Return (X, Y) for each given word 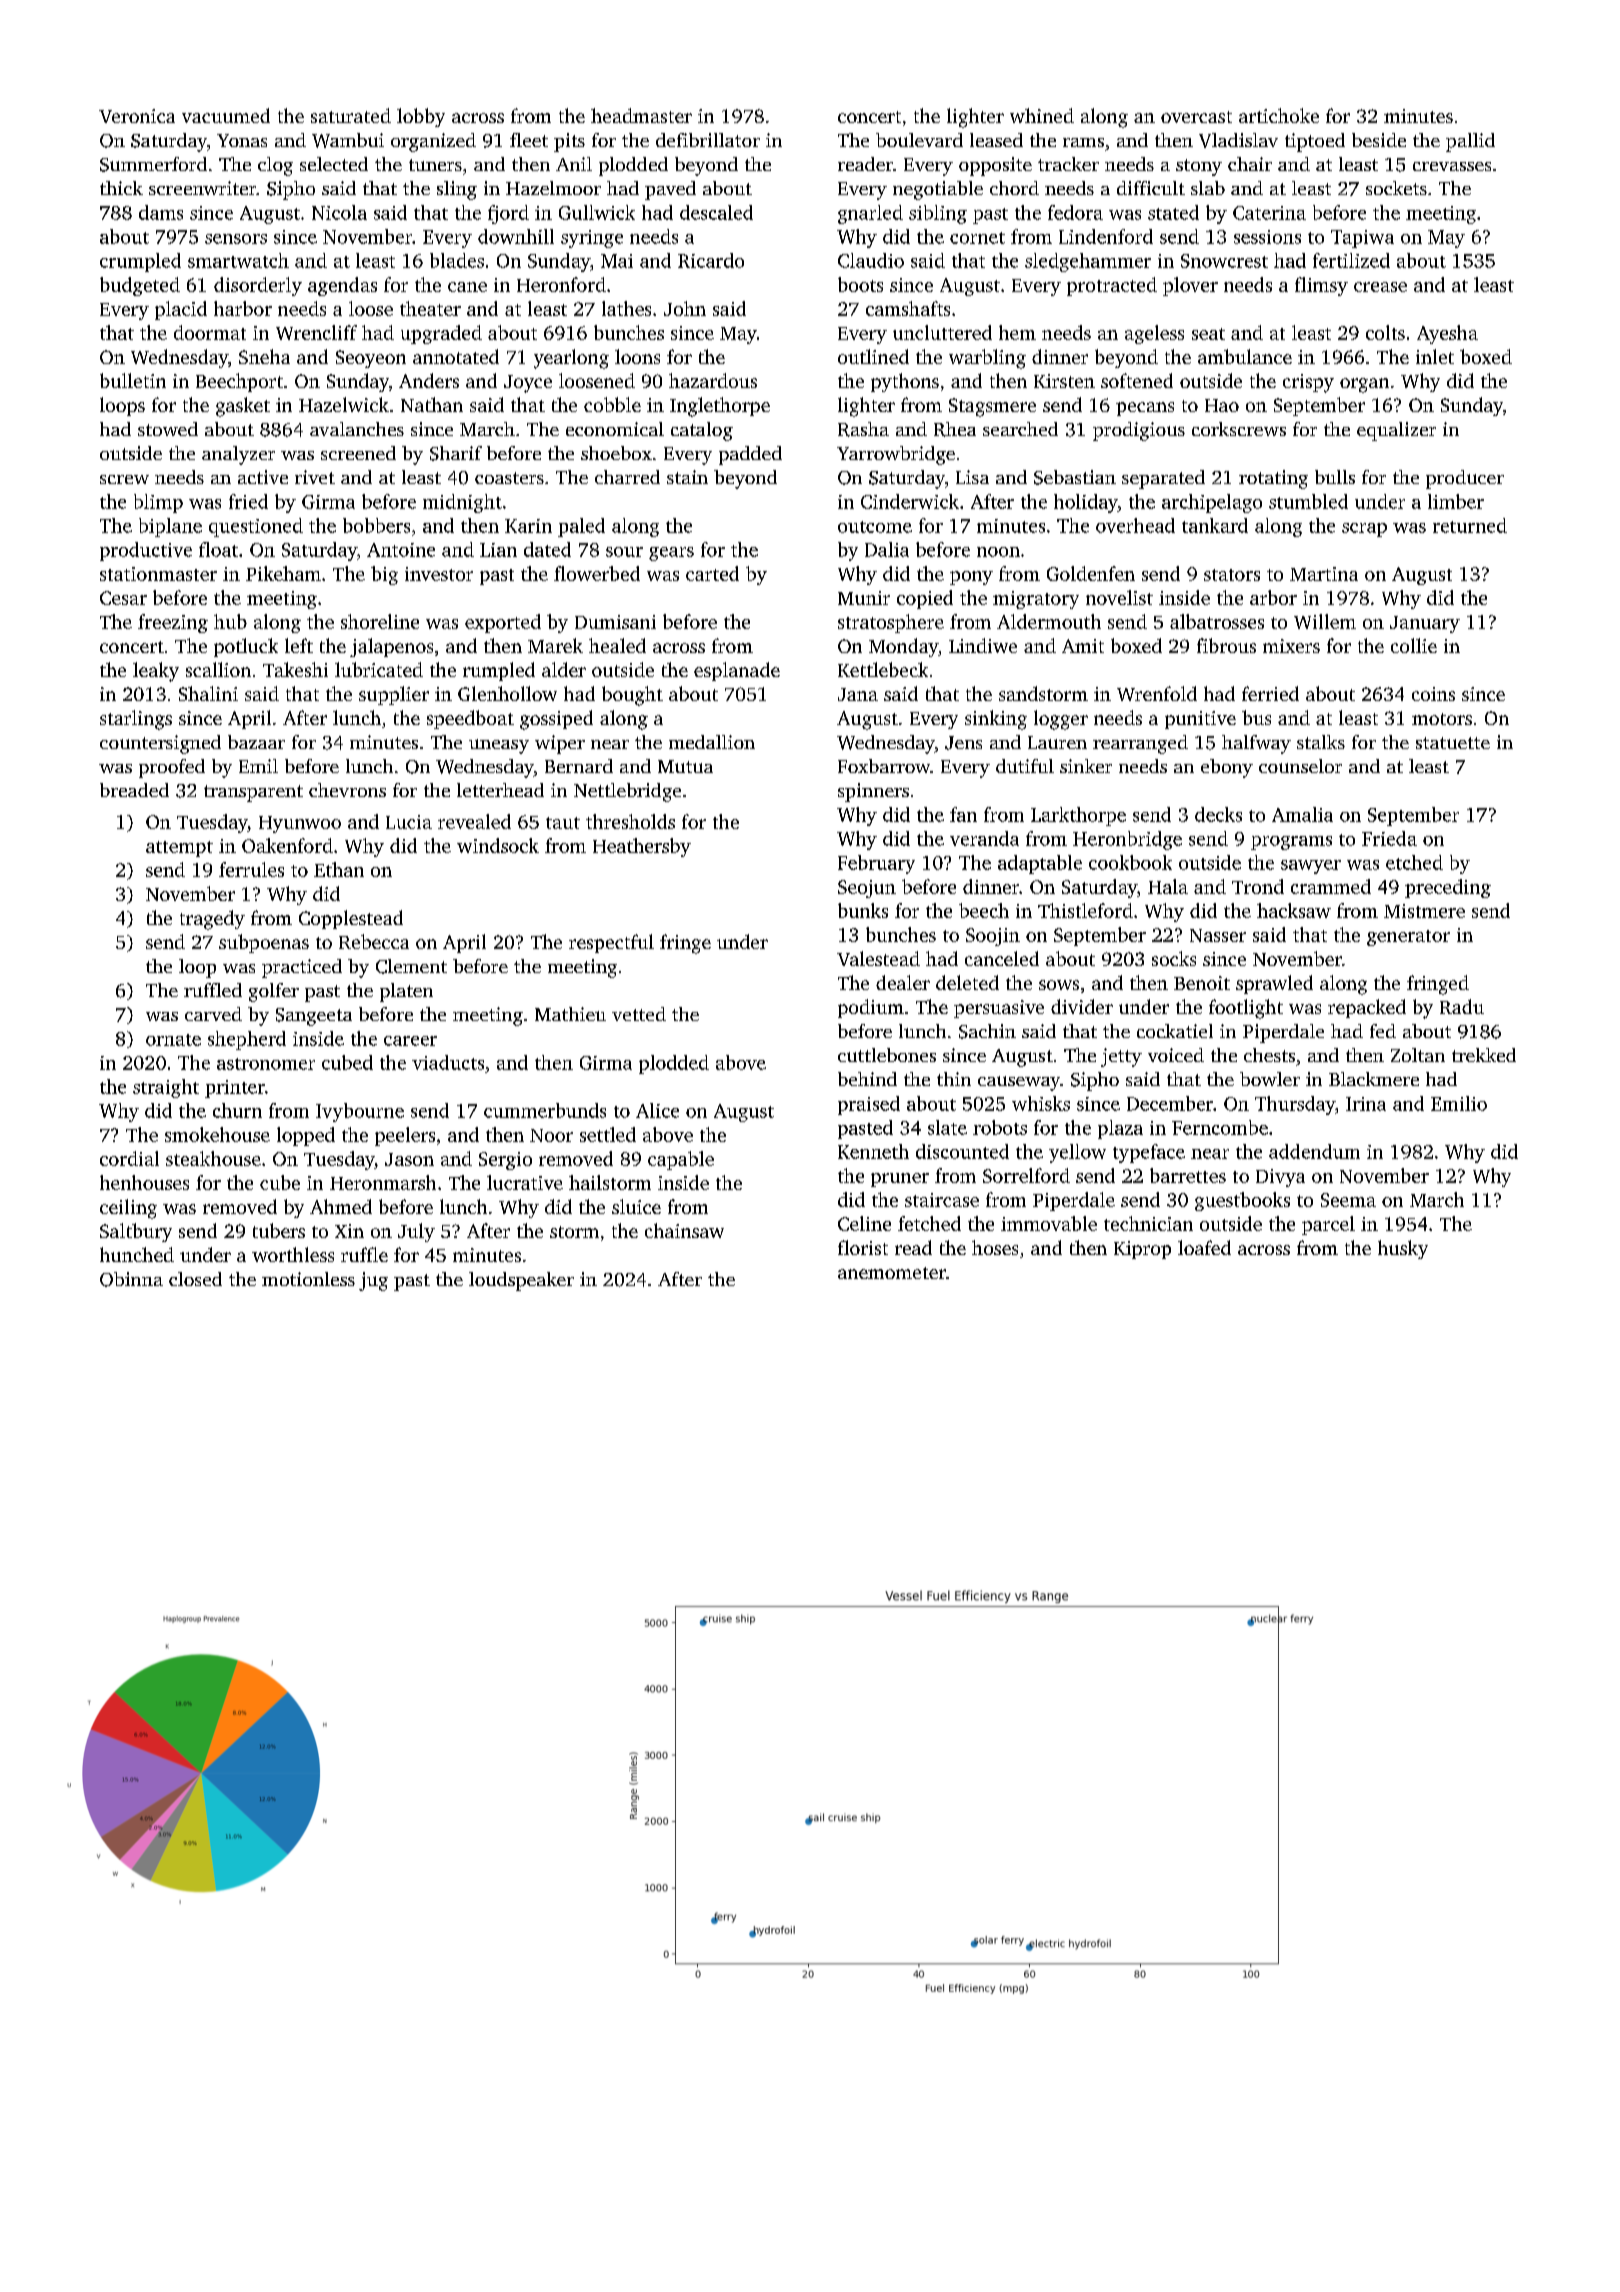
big (384, 575)
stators (1232, 575)
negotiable (938, 190)
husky (1403, 1249)
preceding (1448, 888)
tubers (279, 1230)
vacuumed (226, 115)
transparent (253, 793)
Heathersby (642, 847)
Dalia (887, 549)
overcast (1196, 117)
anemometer (892, 1273)
